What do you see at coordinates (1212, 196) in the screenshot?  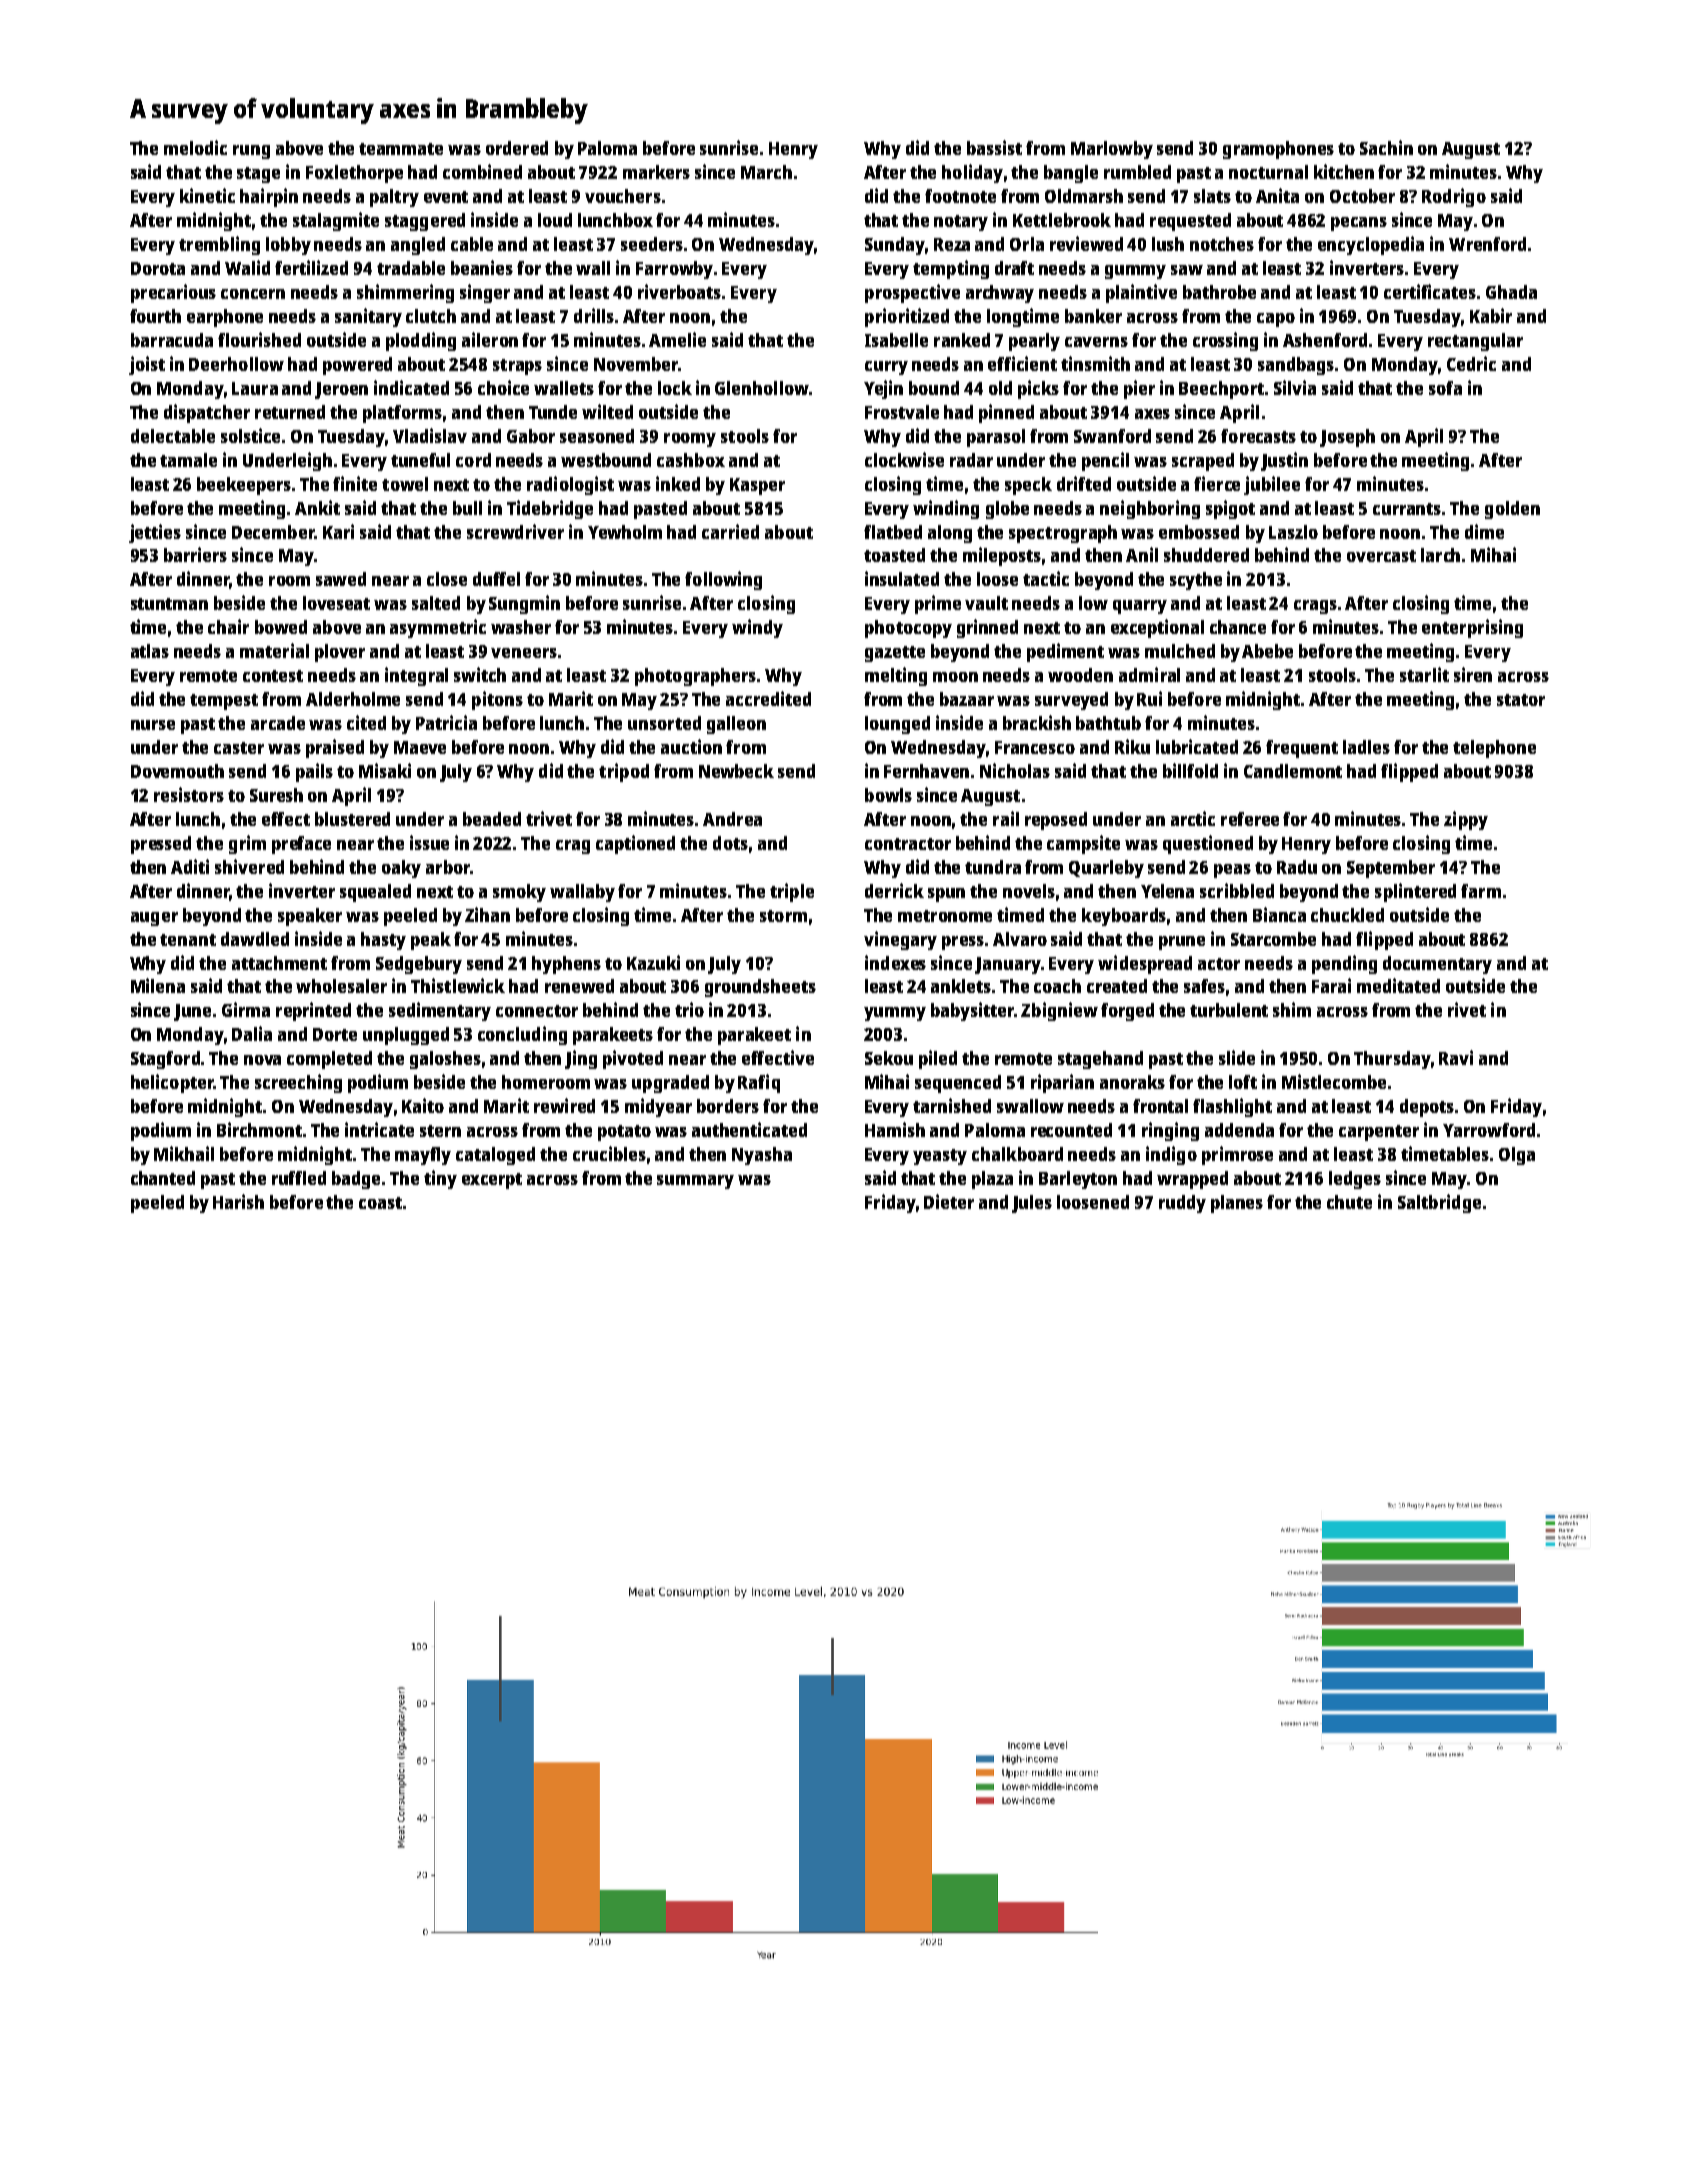 I see `slats` at bounding box center [1212, 196].
